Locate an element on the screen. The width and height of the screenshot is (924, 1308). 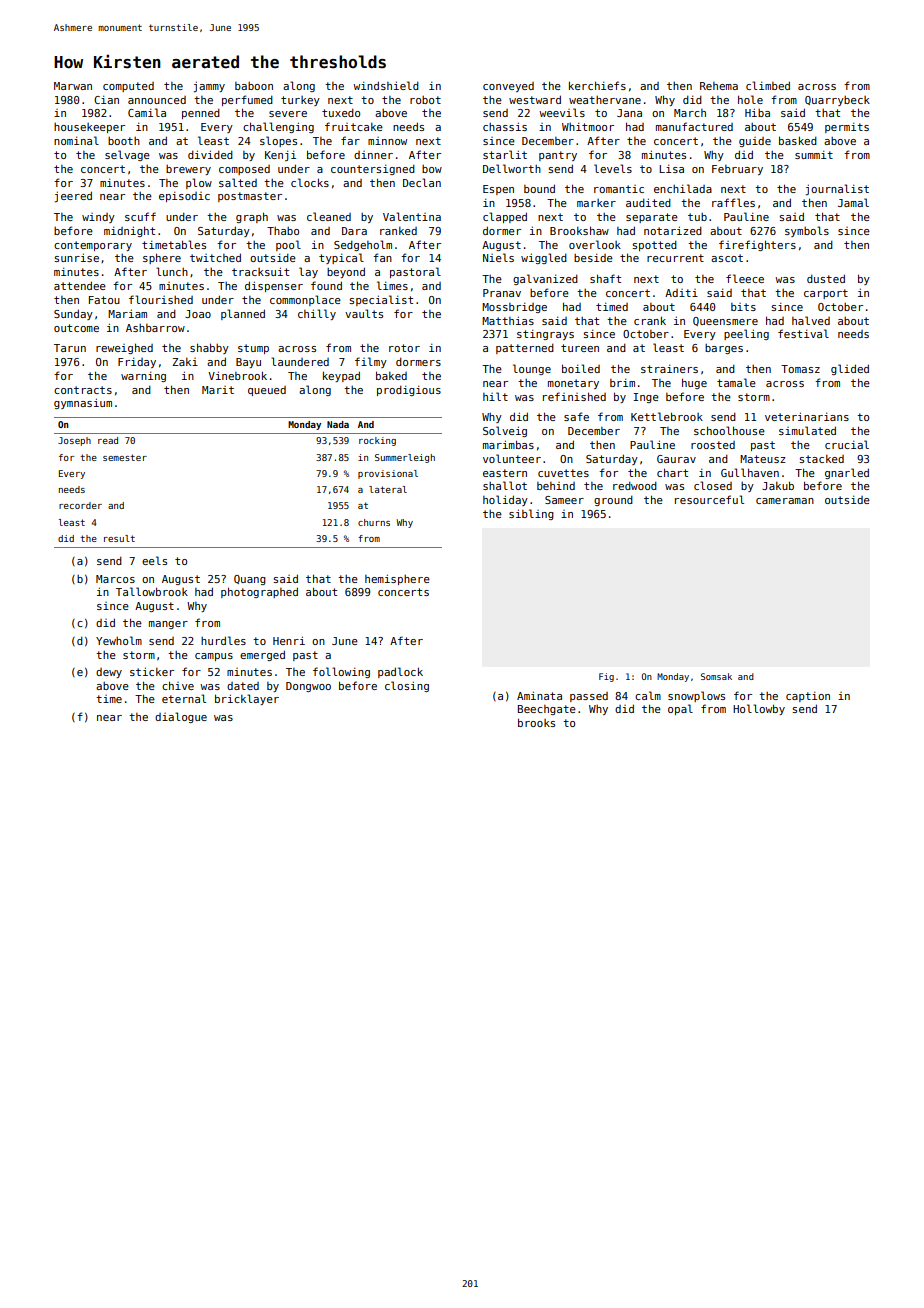
Beechgate is located at coordinates (547, 710).
